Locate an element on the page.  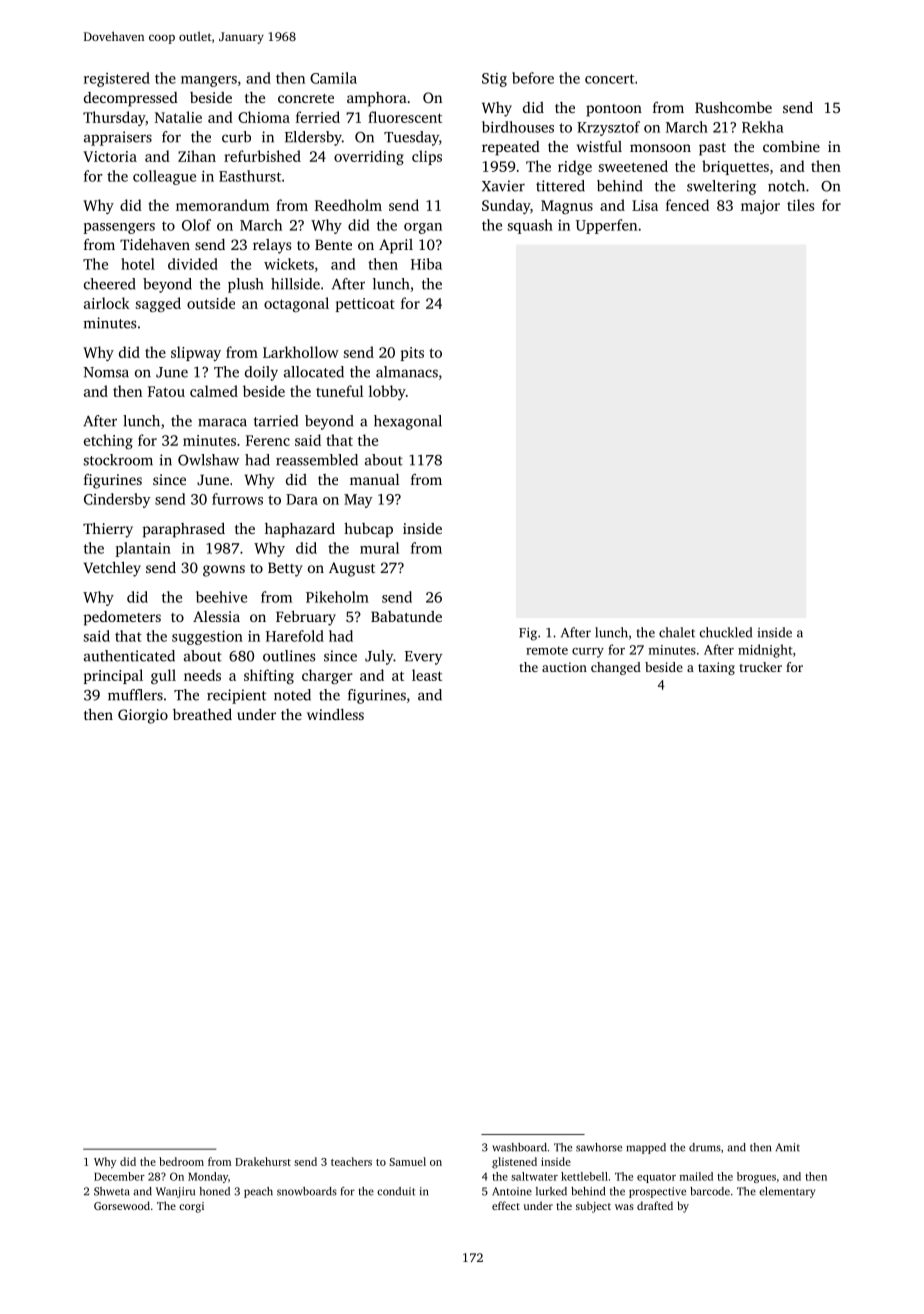
before is located at coordinates (533, 78).
